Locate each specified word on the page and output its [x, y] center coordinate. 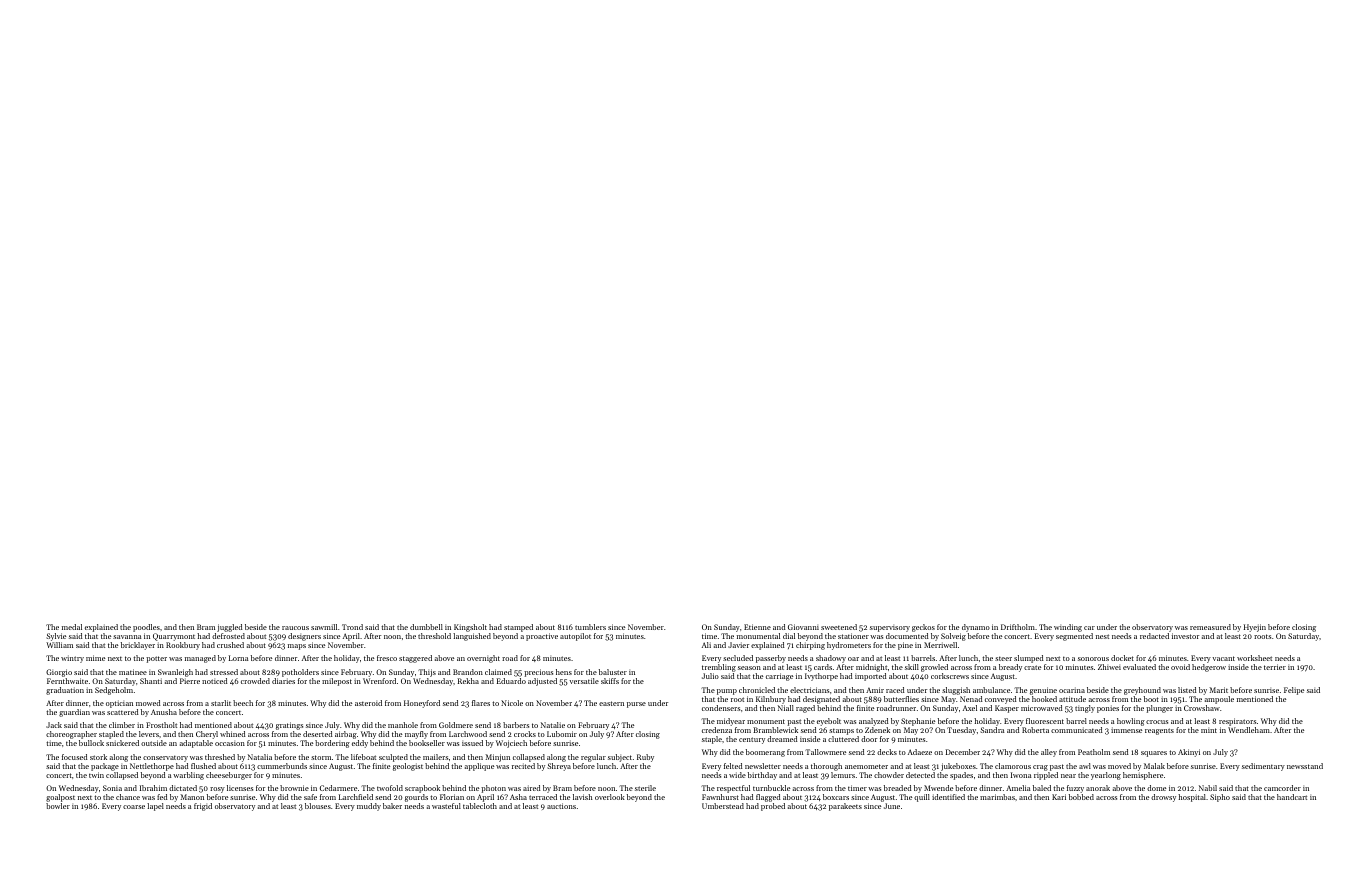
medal [72, 627]
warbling [188, 776]
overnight [483, 659]
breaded [898, 788]
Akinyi [1189, 753]
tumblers [590, 627]
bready [1010, 668]
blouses [318, 806]
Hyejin [1255, 628]
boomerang [765, 753]
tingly [1085, 709]
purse [636, 705]
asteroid [368, 703]
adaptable [196, 744]
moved [1119, 766]
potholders [300, 673]
